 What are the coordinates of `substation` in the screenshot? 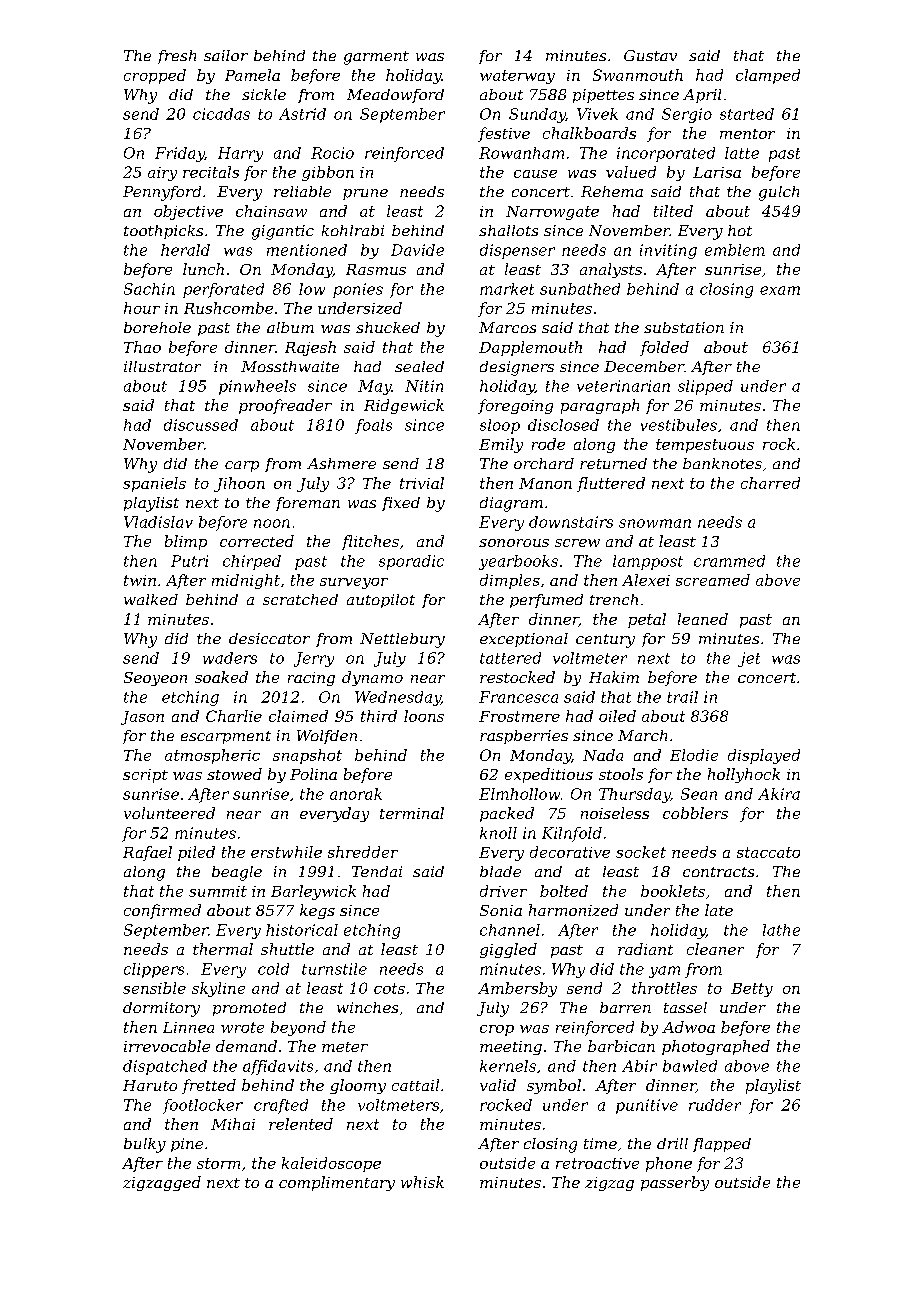 It's located at (684, 327).
